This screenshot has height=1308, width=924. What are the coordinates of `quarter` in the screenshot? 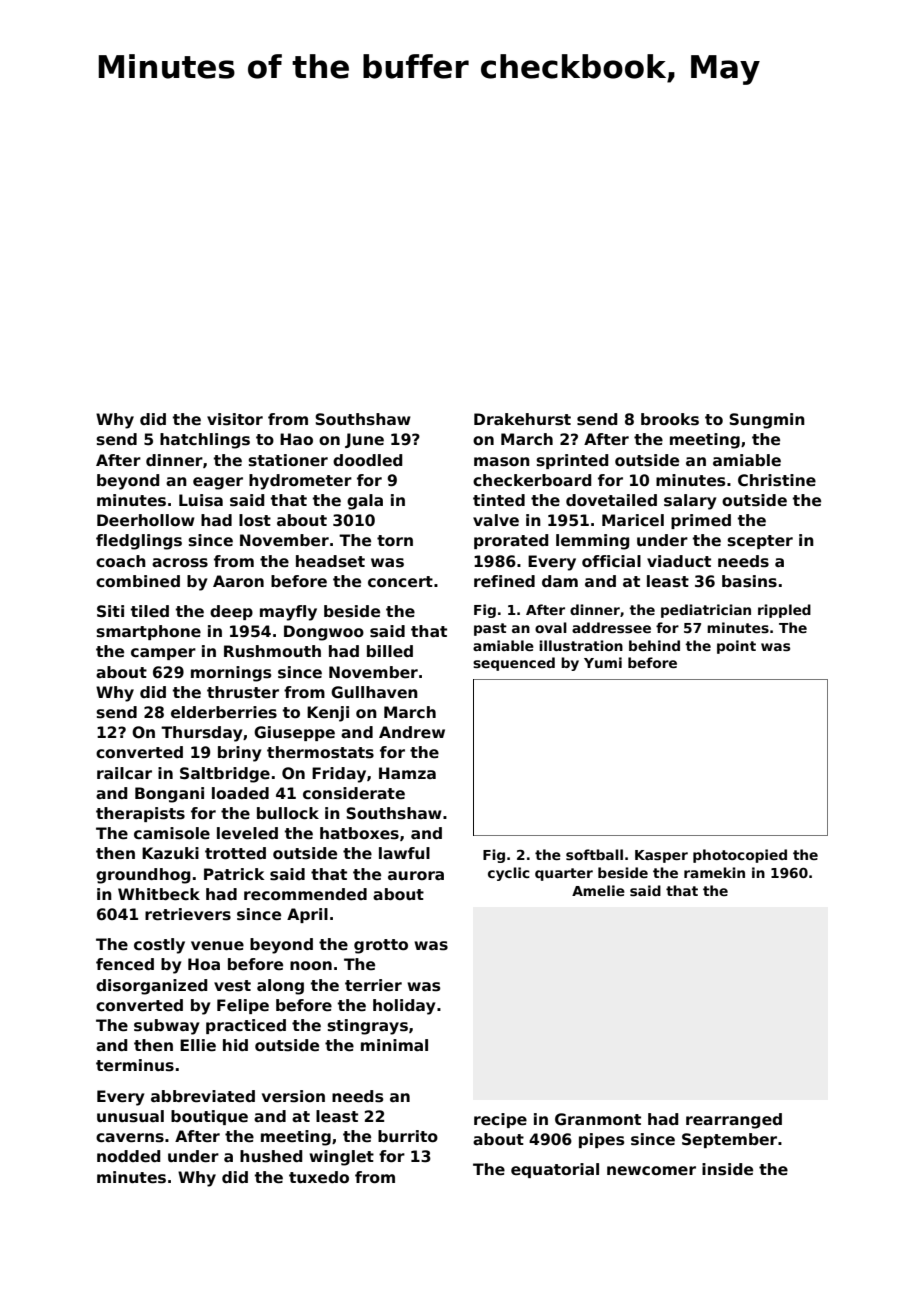 It's located at (564, 874).
